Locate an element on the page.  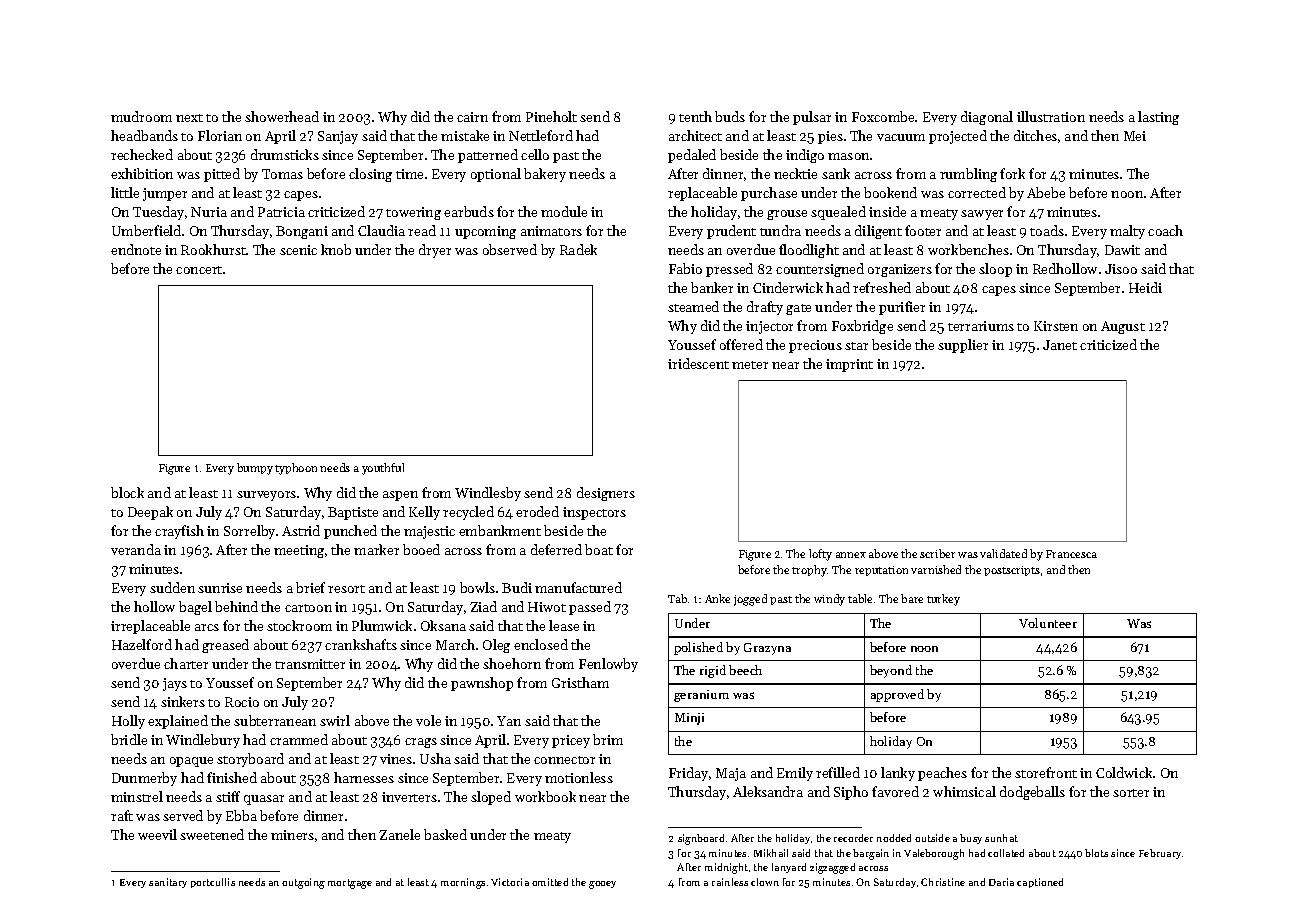
exhibition is located at coordinates (142, 173).
